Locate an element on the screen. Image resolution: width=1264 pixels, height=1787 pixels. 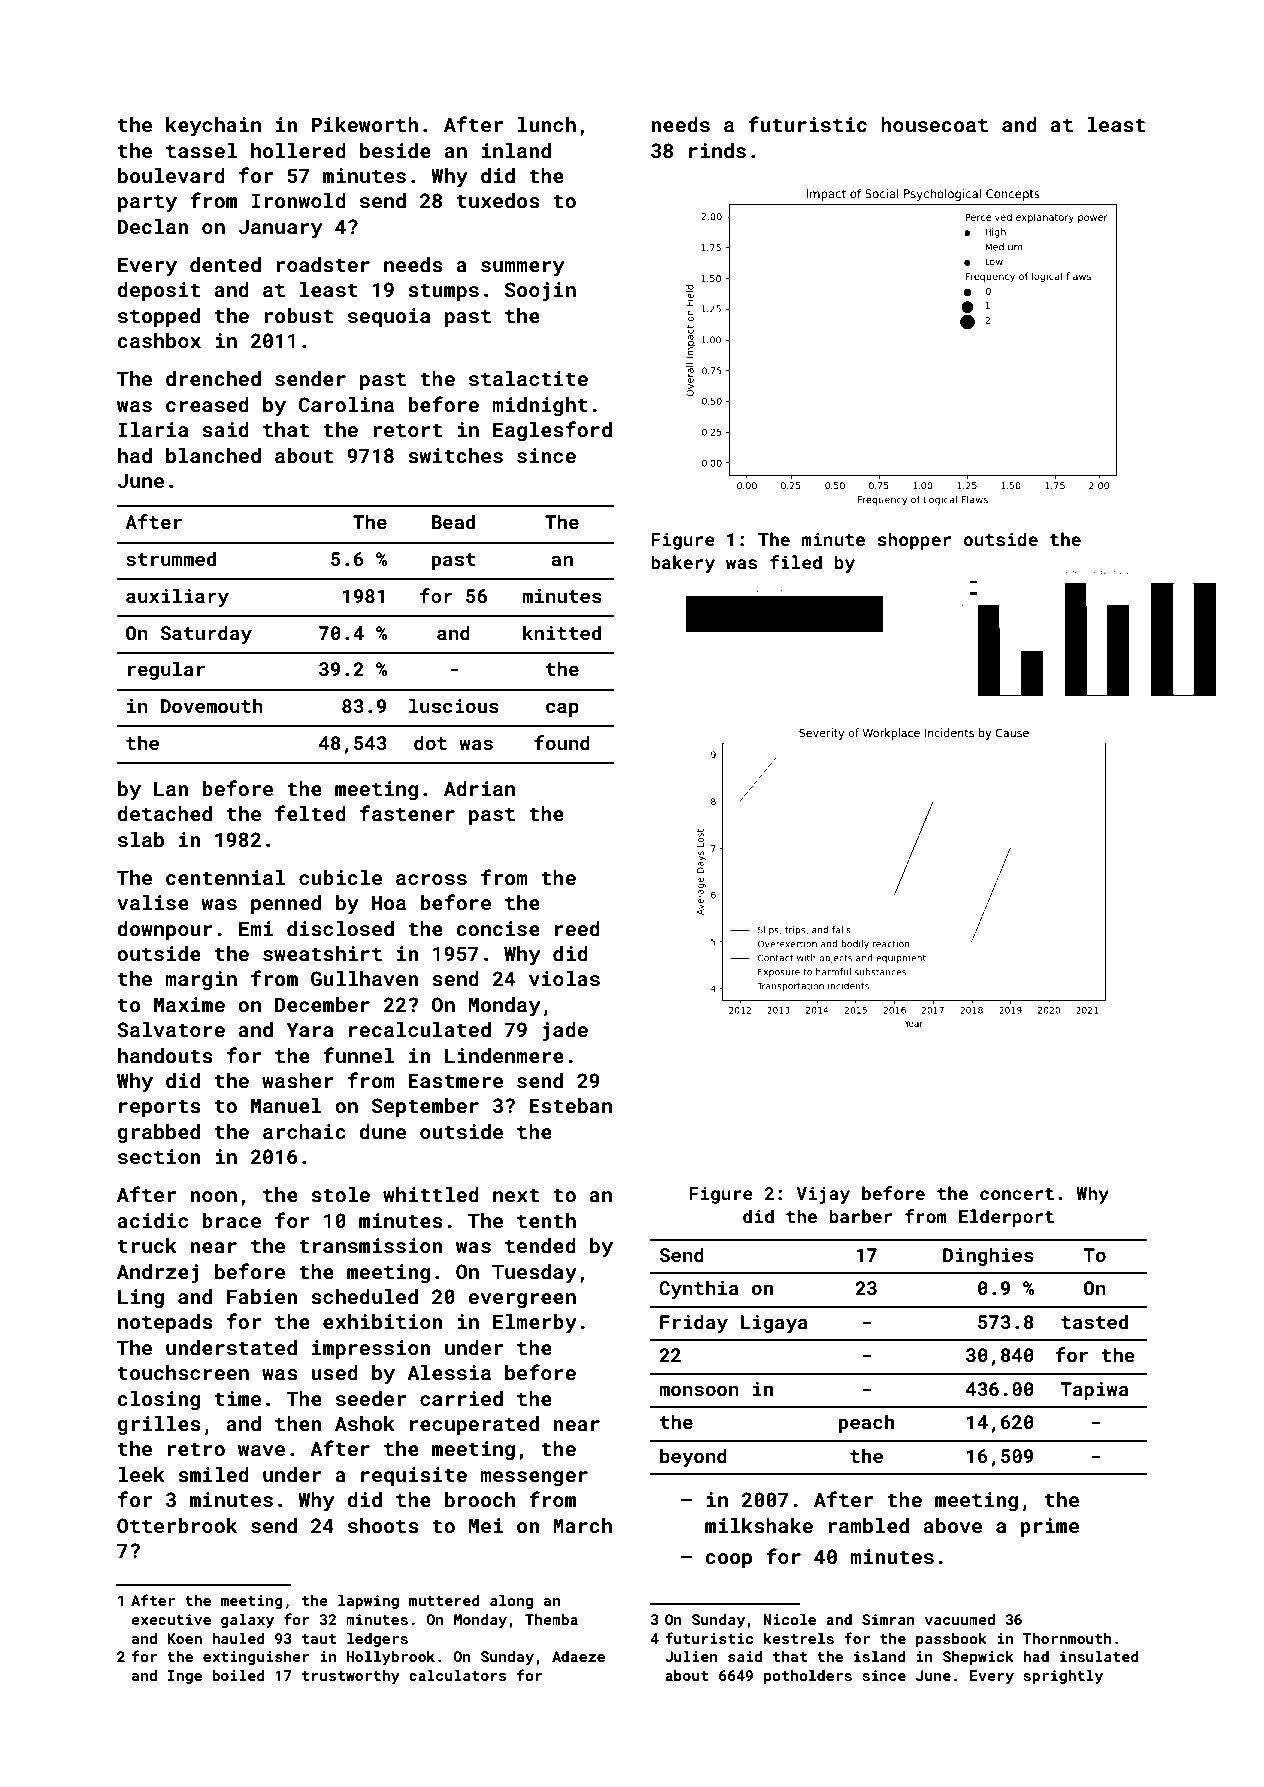
Ilaria is located at coordinates (153, 429).
